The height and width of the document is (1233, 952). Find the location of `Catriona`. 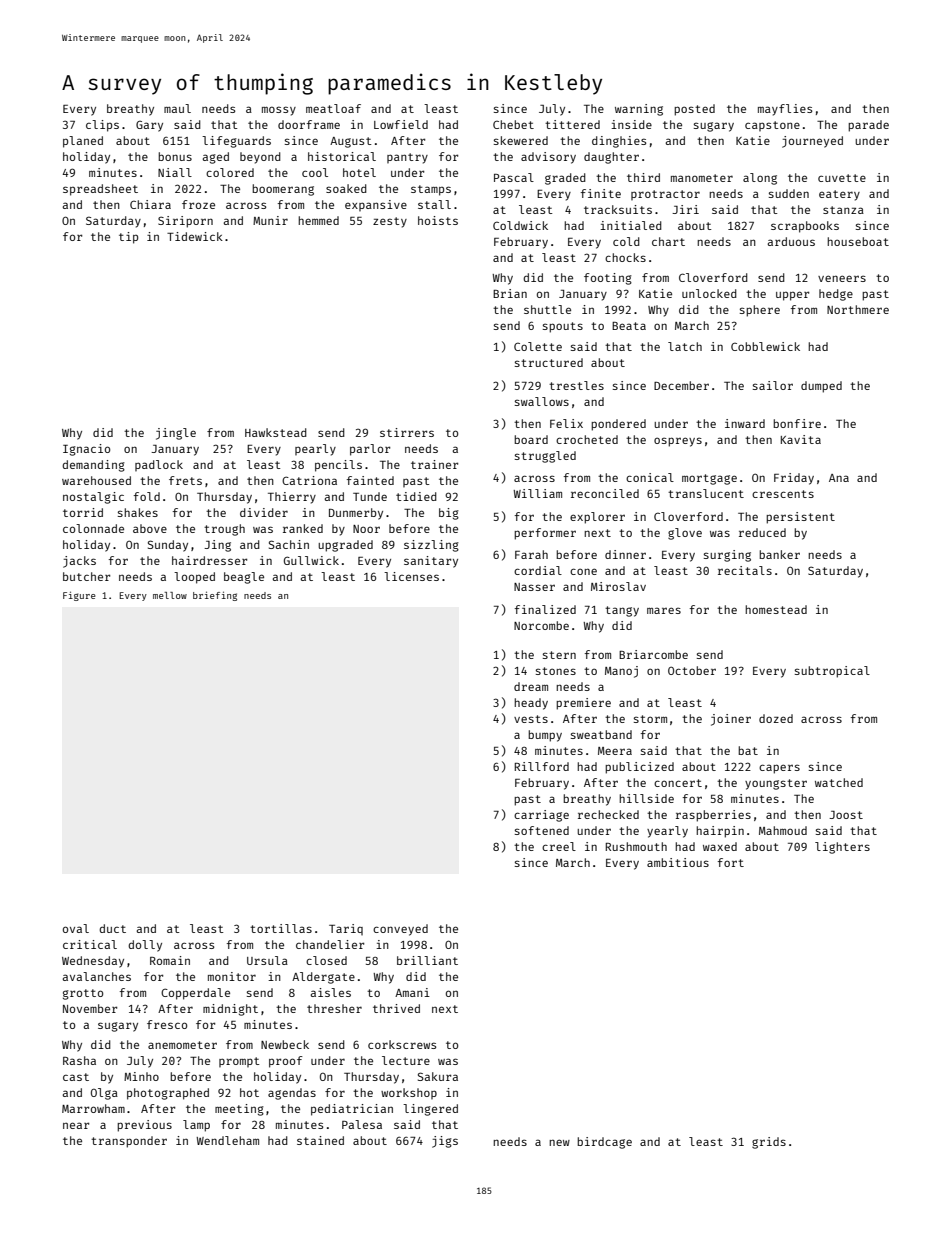

Catriona is located at coordinates (309, 480).
